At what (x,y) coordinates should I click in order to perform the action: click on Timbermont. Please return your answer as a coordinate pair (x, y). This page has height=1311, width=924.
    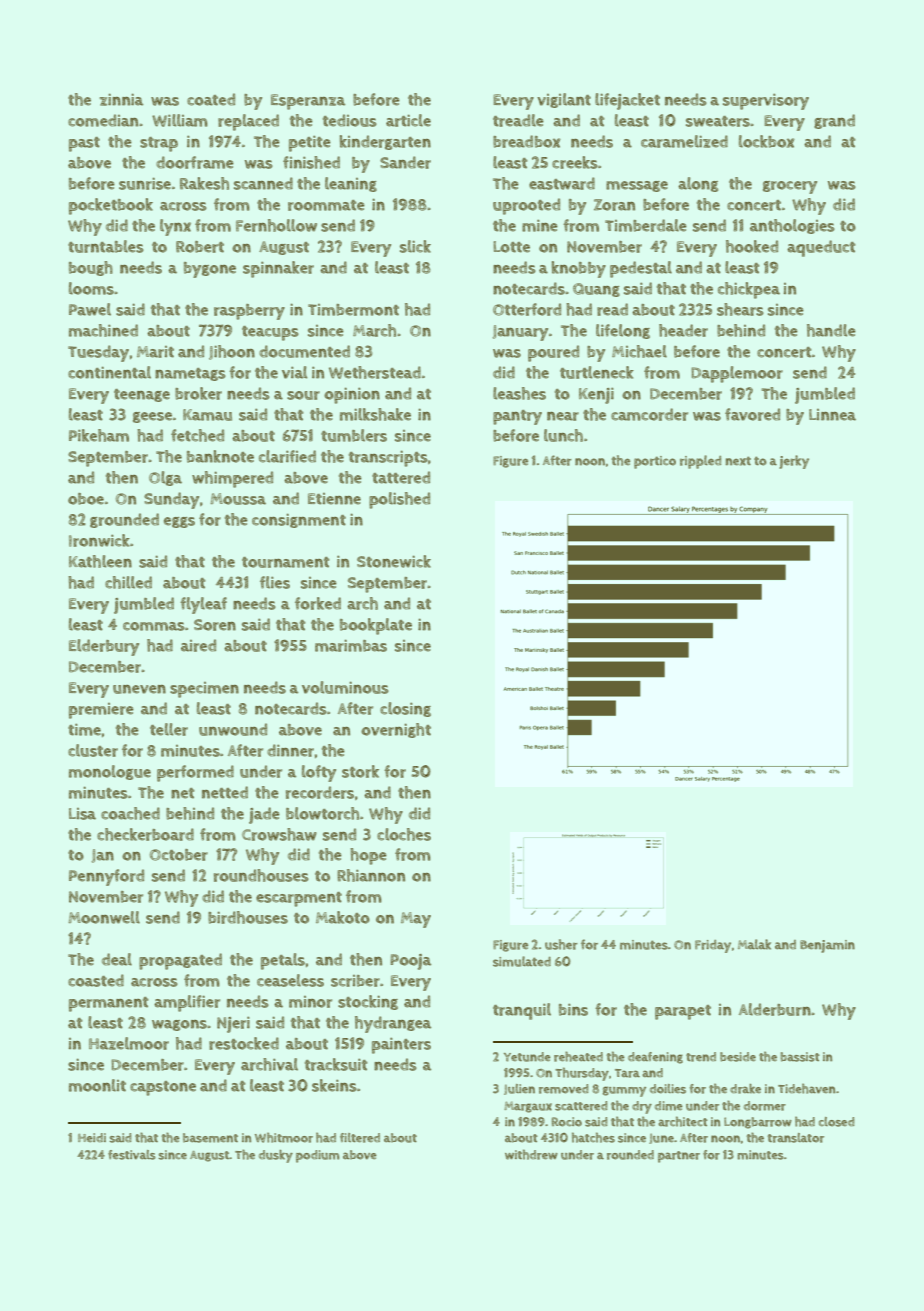
    Looking at the image, I should click on (353, 310).
